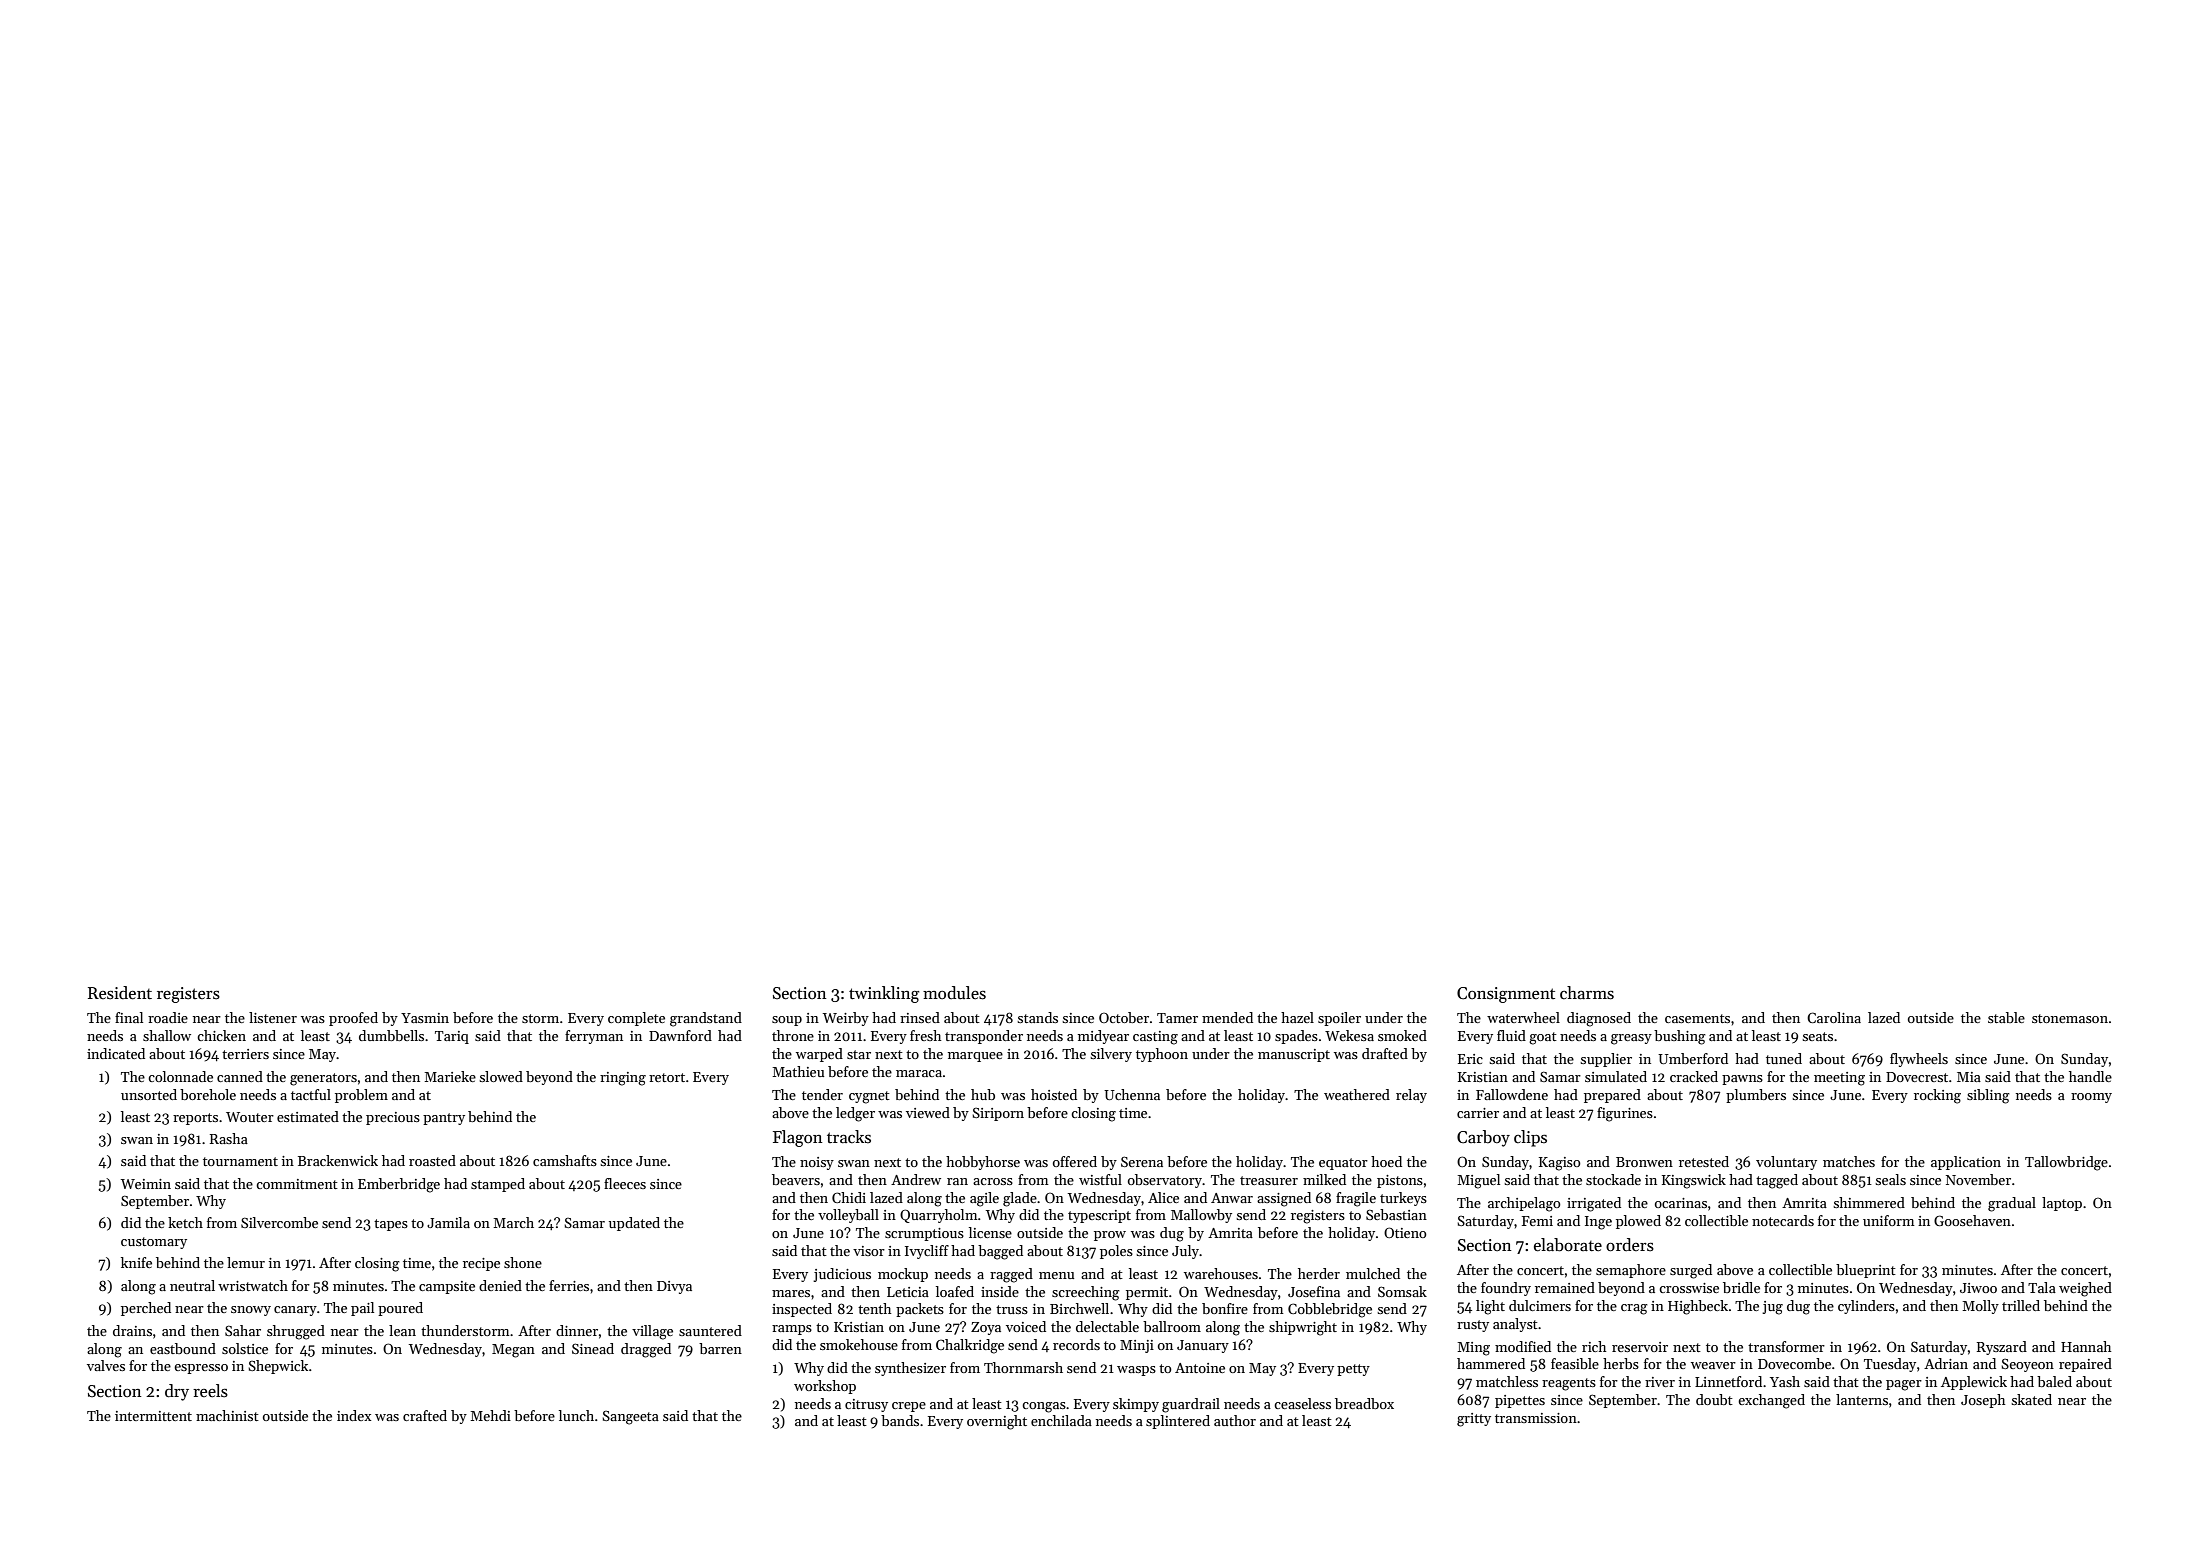 This page has height=1555, width=2199. Describe the element at coordinates (1691, 1271) in the page. I see `surged` at that location.
